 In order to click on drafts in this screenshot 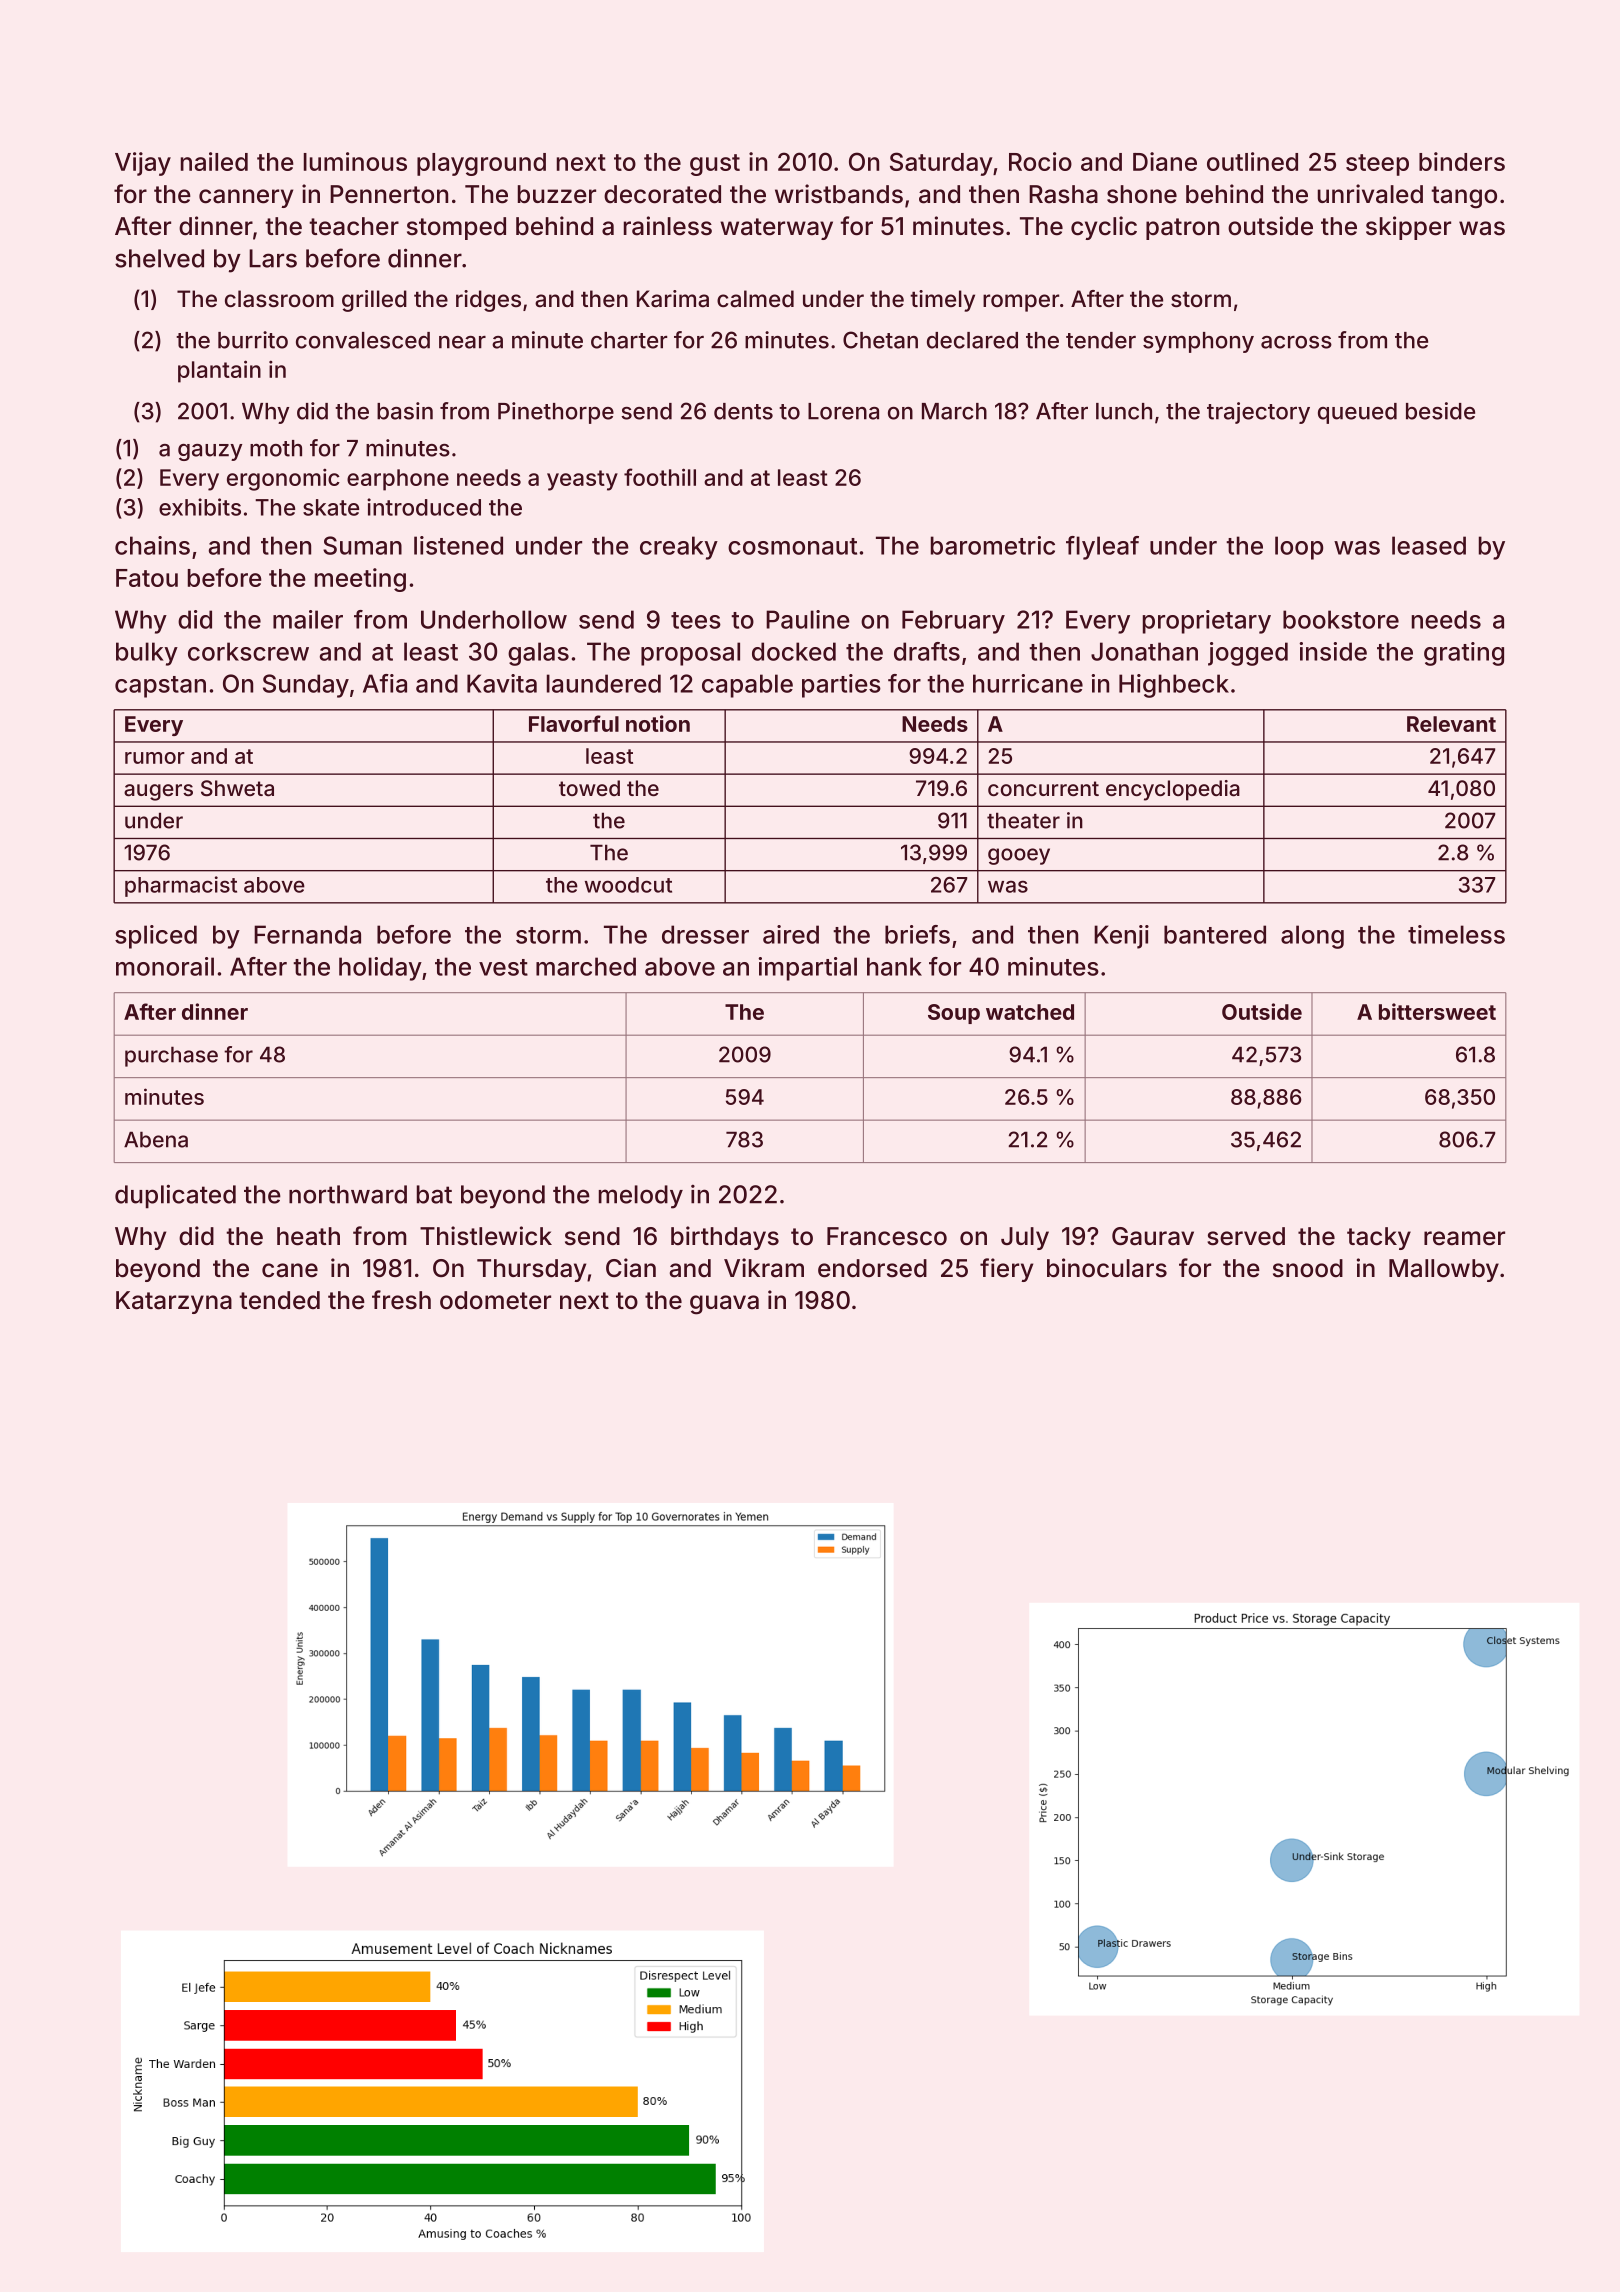, I will do `click(927, 651)`.
